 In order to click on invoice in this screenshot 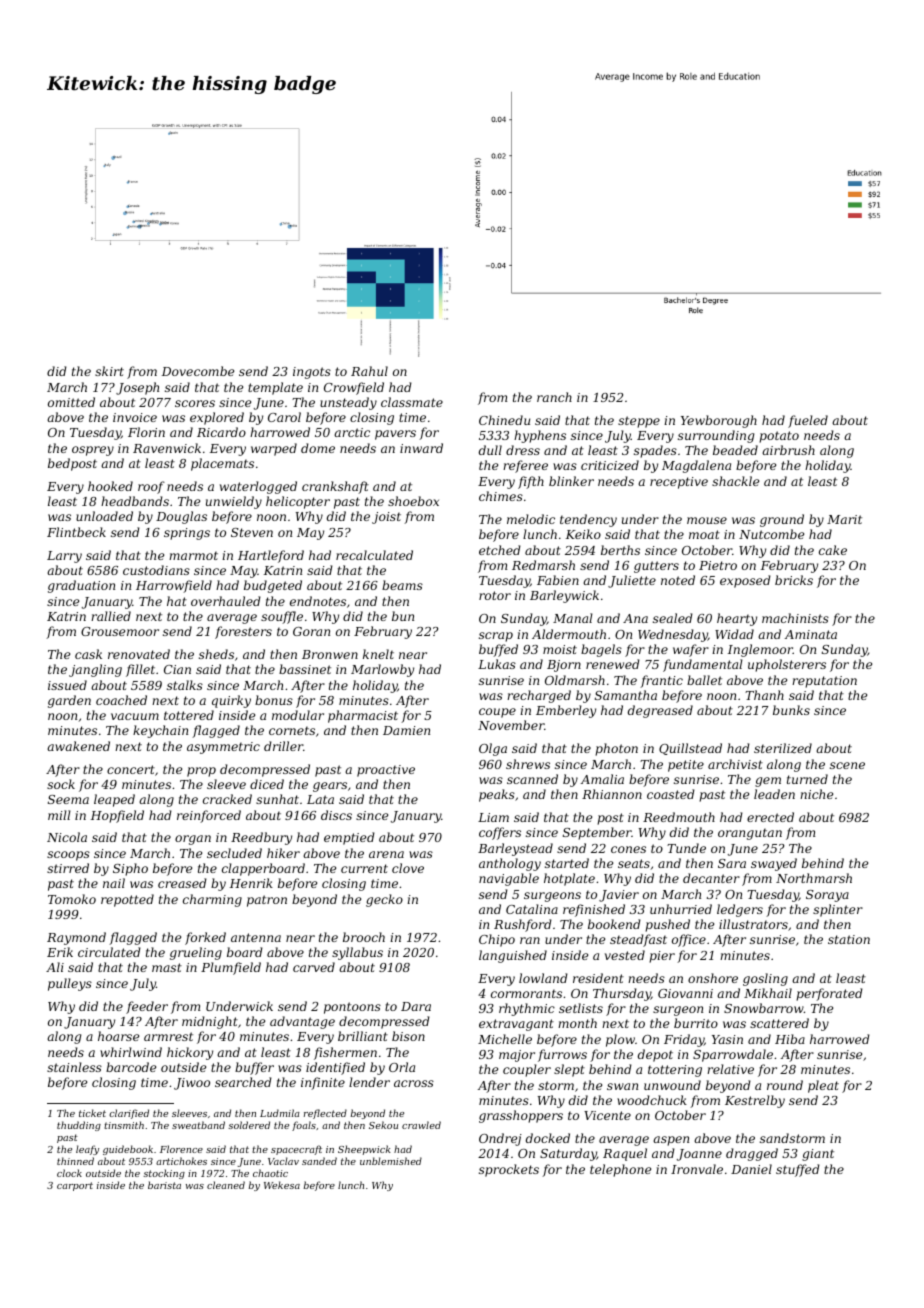, I will do `click(135, 417)`.
